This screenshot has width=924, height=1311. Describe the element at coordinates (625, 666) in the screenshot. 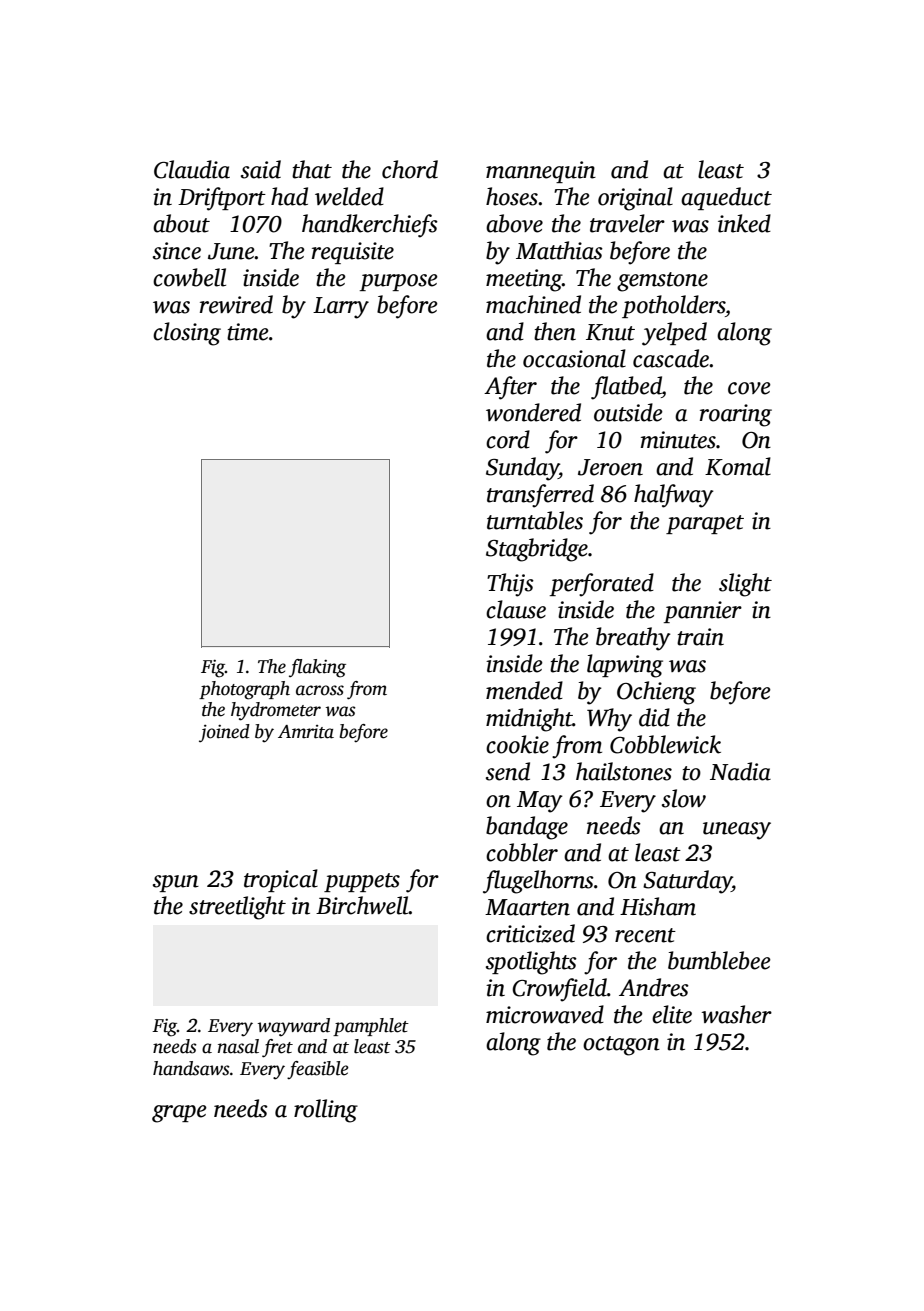

I see `lapwing` at that location.
